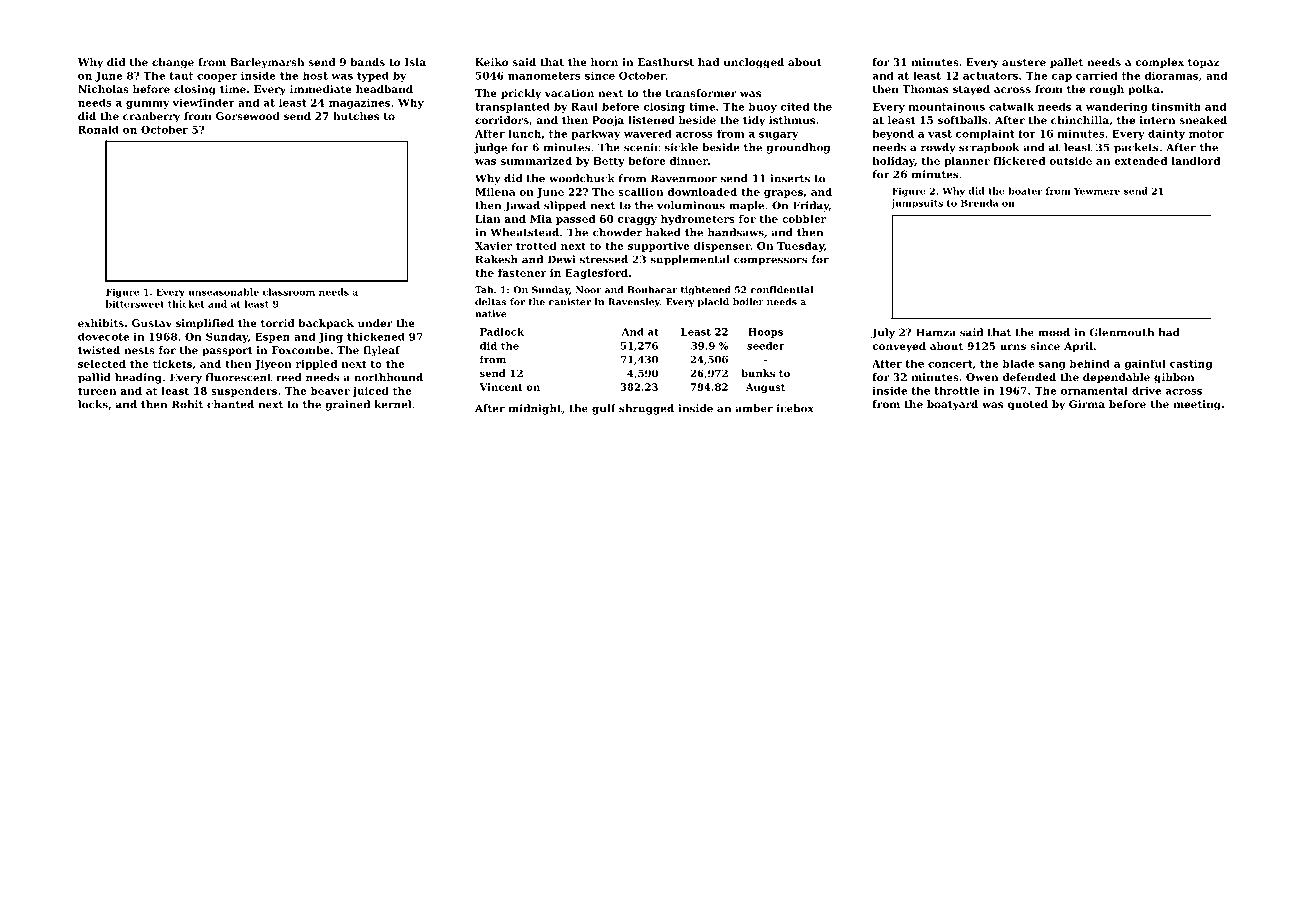 Image resolution: width=1308 pixels, height=924 pixels. Describe the element at coordinates (596, 274) in the image. I see `Eaglesford` at that location.
